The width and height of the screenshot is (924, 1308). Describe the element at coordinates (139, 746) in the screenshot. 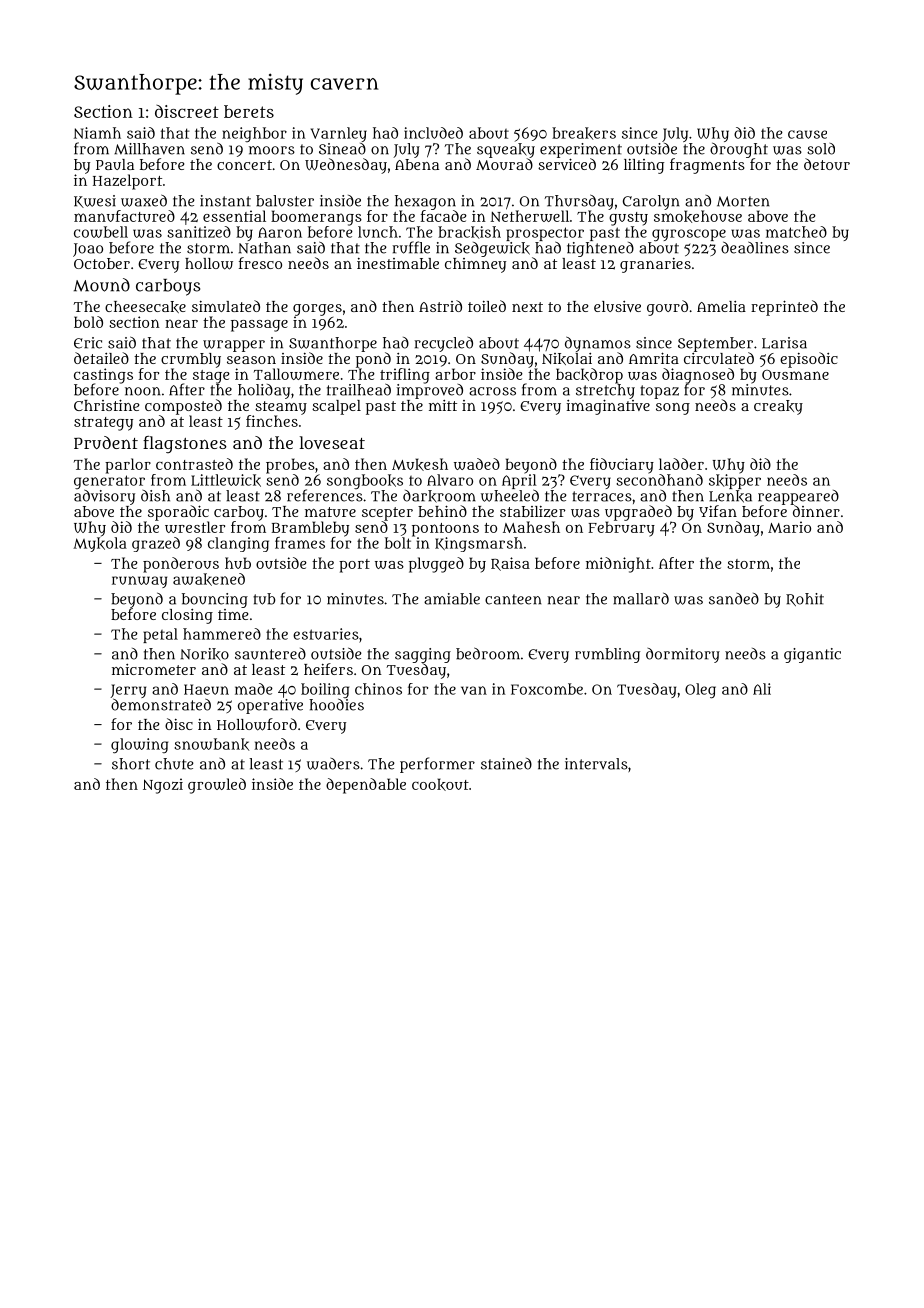

I see `glowing` at that location.
